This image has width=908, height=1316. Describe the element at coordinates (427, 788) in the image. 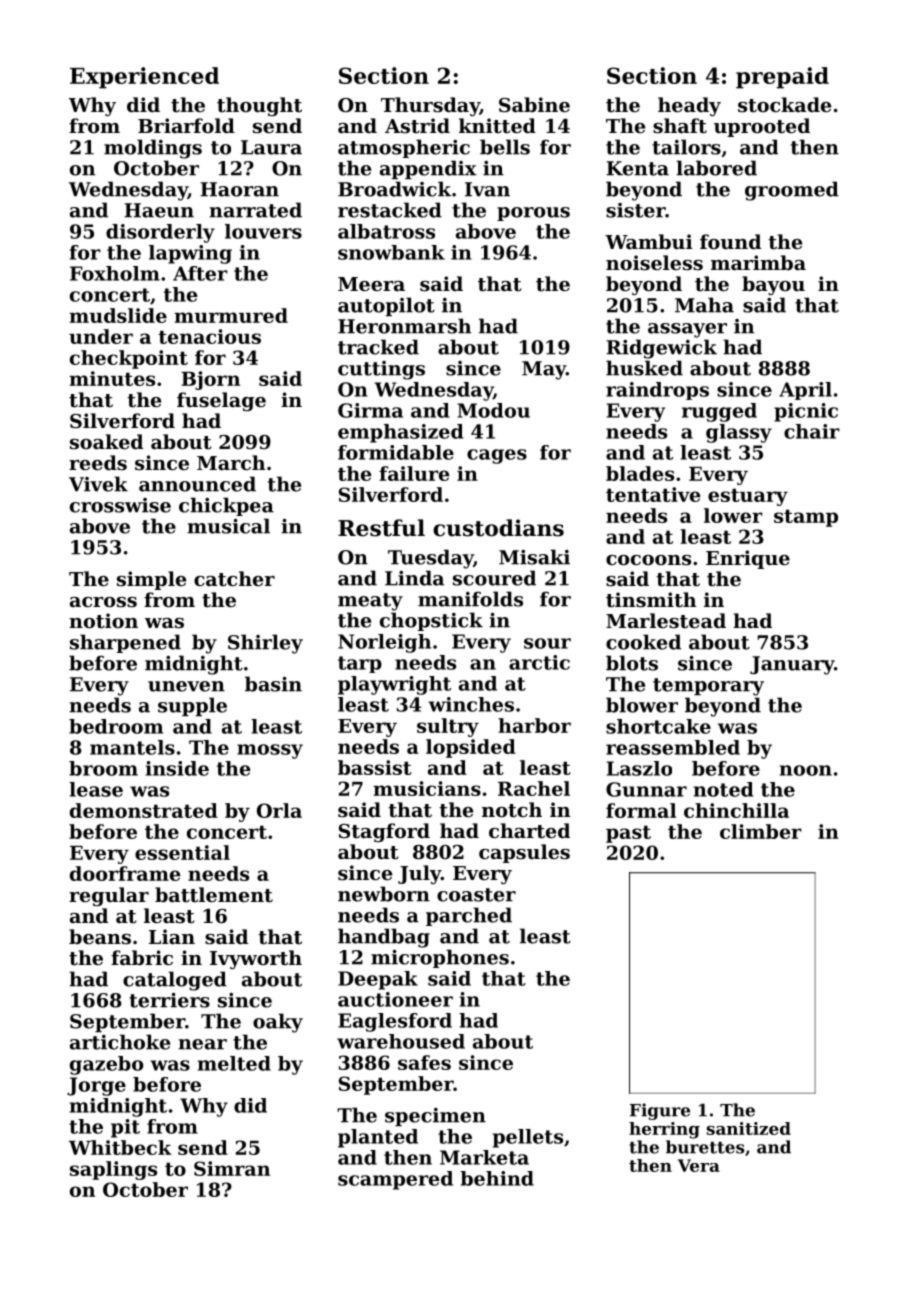

I see `musicians` at that location.
